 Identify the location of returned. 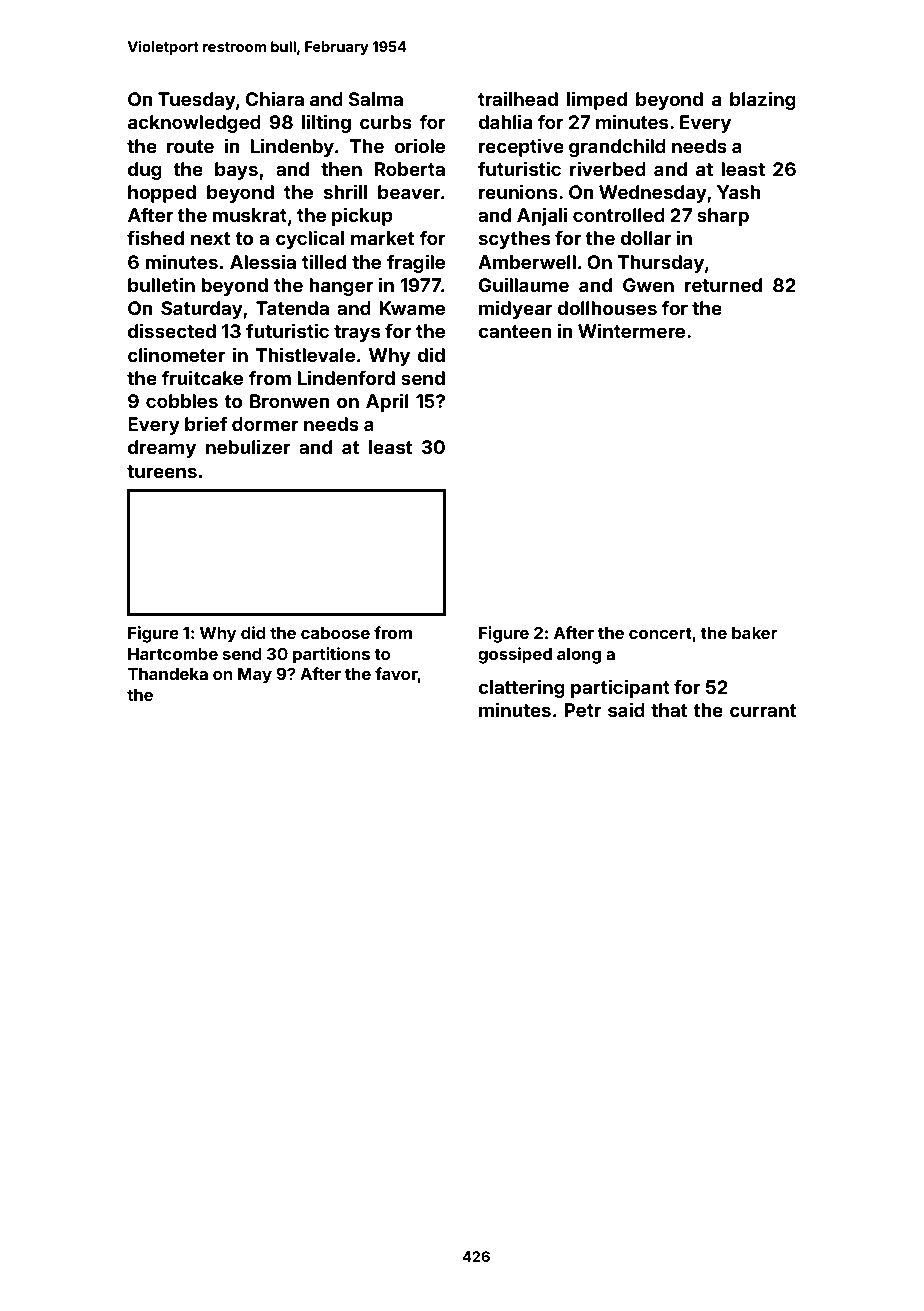
(723, 285).
